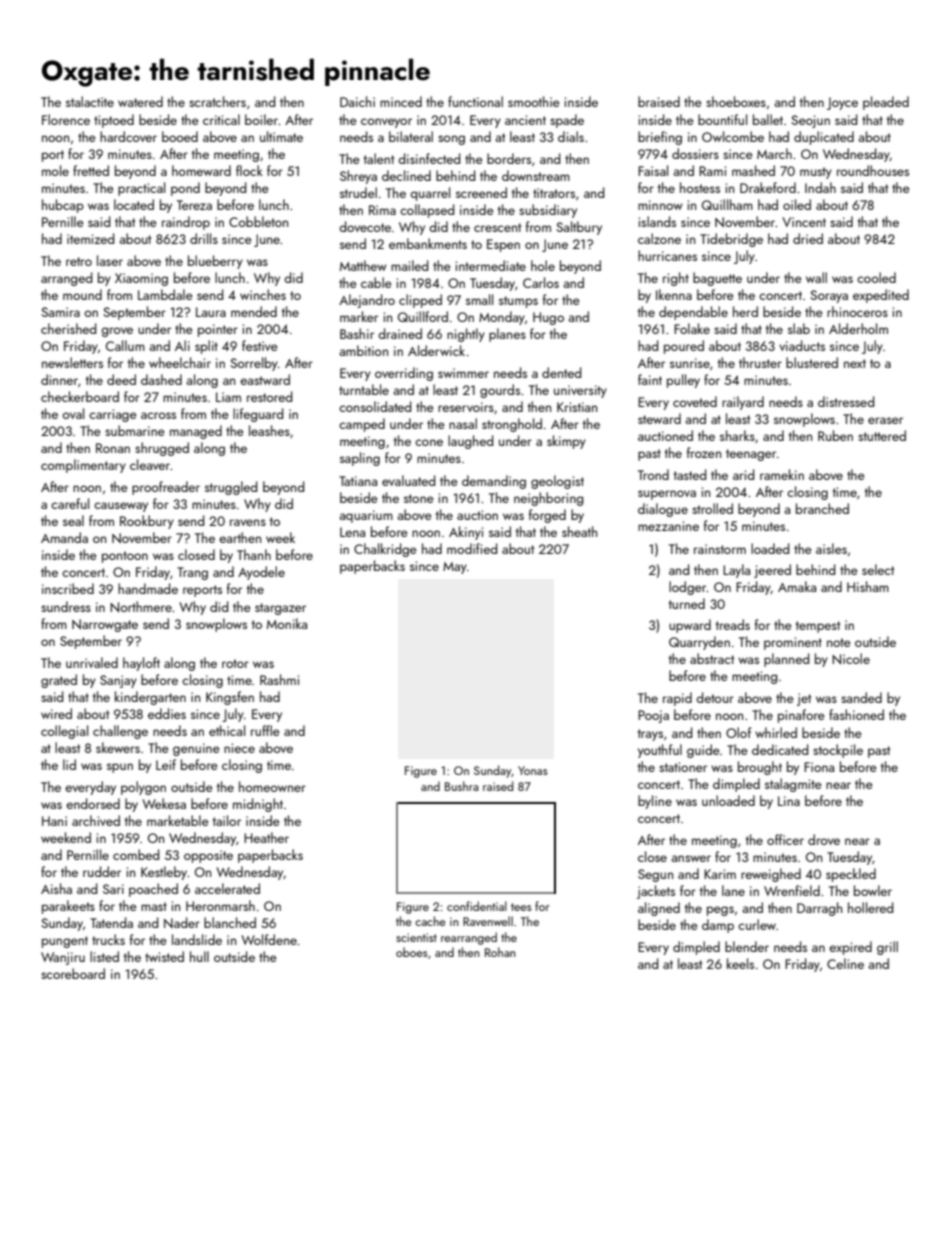 The height and width of the image is (1233, 952). Describe the element at coordinates (70, 503) in the image. I see `careful` at that location.
